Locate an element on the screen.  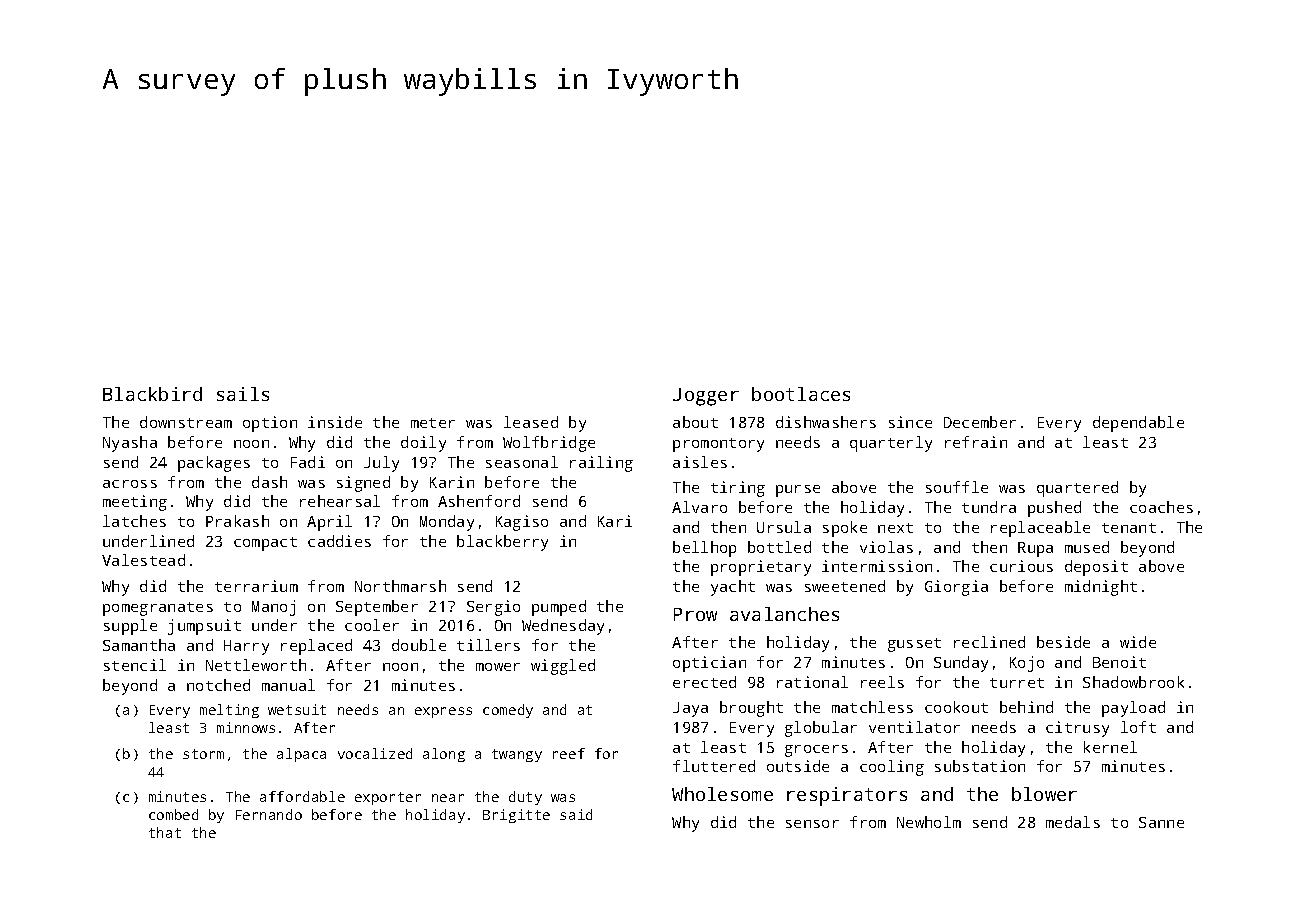
Blackbird is located at coordinates (152, 394).
